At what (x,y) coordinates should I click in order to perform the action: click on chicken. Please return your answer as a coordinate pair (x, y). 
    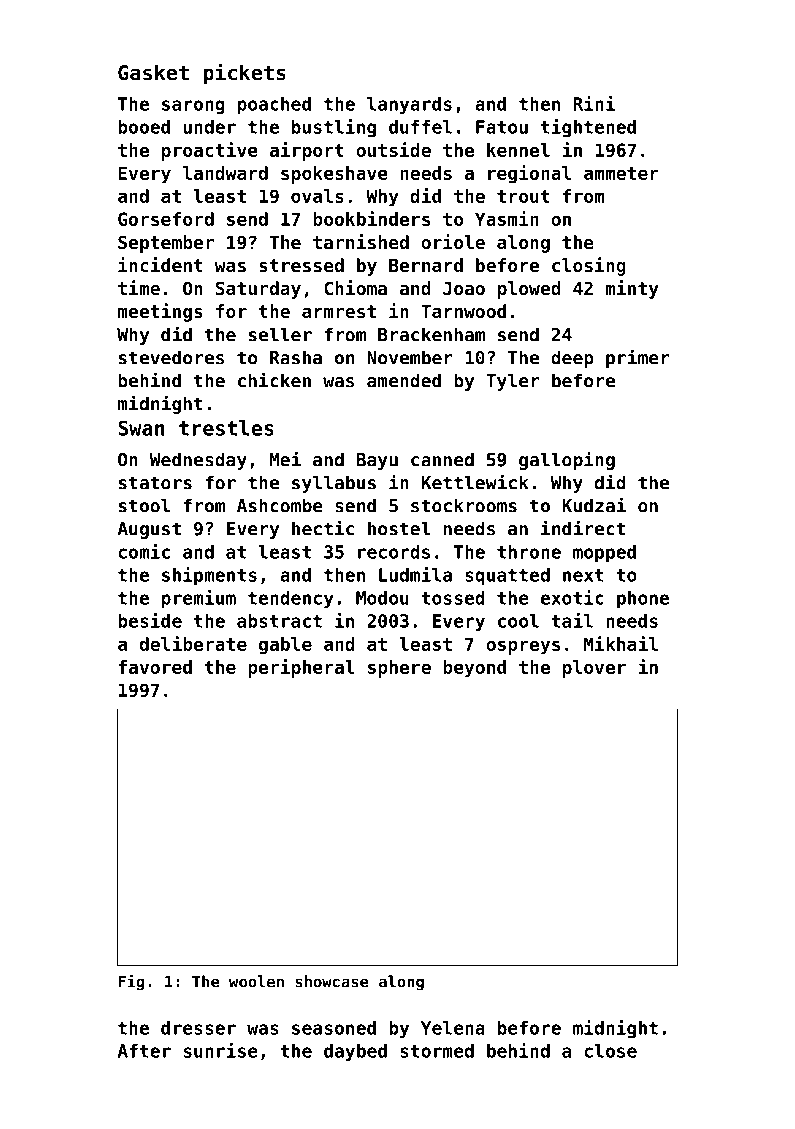
    Looking at the image, I should click on (274, 380).
